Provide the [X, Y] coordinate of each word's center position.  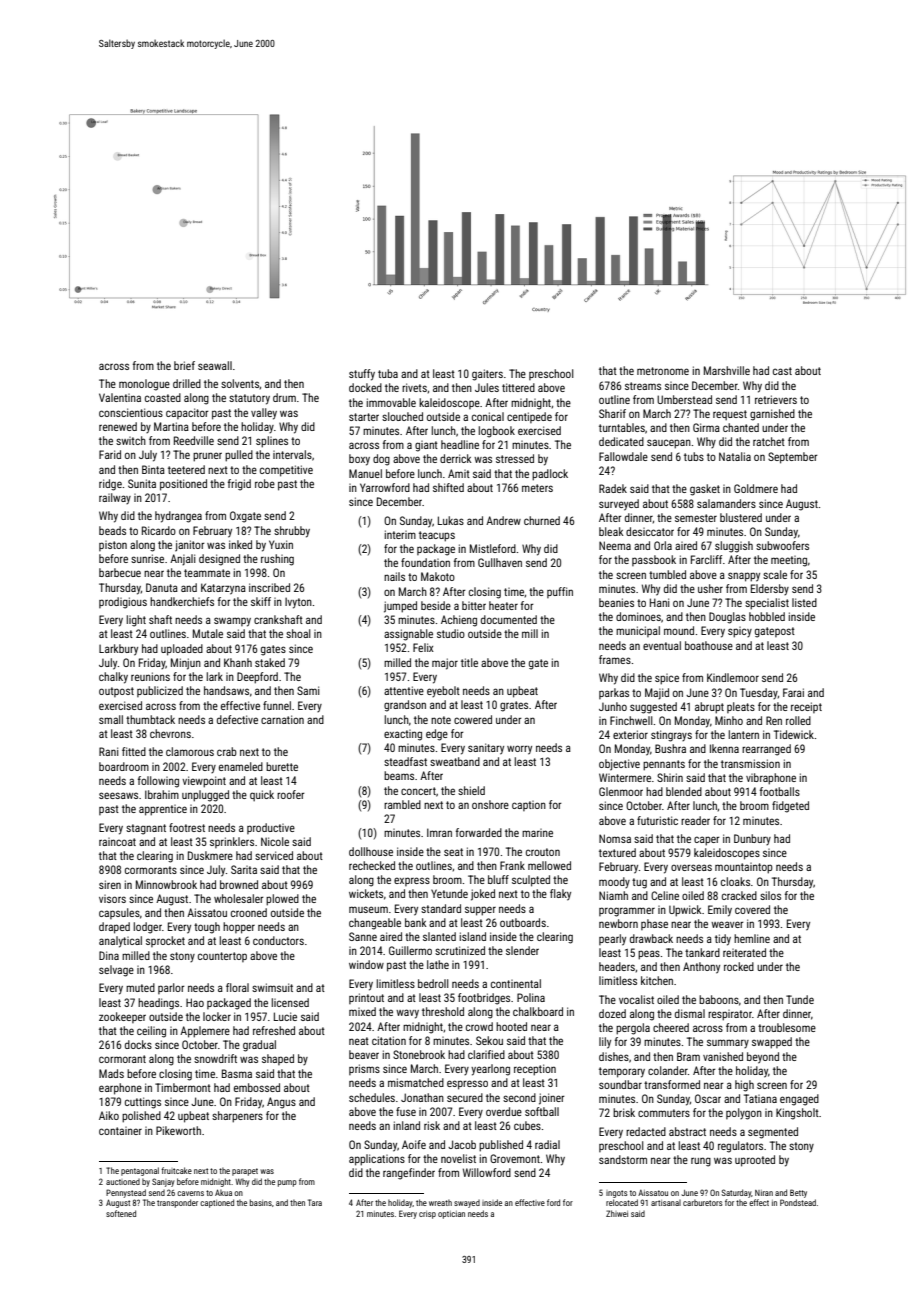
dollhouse [371, 851]
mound [679, 630]
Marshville [727, 370]
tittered [518, 387]
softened [121, 1213]
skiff [261, 601]
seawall [215, 365]
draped [114, 928]
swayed [467, 1204]
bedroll [433, 983]
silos [770, 895]
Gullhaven [500, 562]
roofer [291, 794]
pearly [612, 940]
